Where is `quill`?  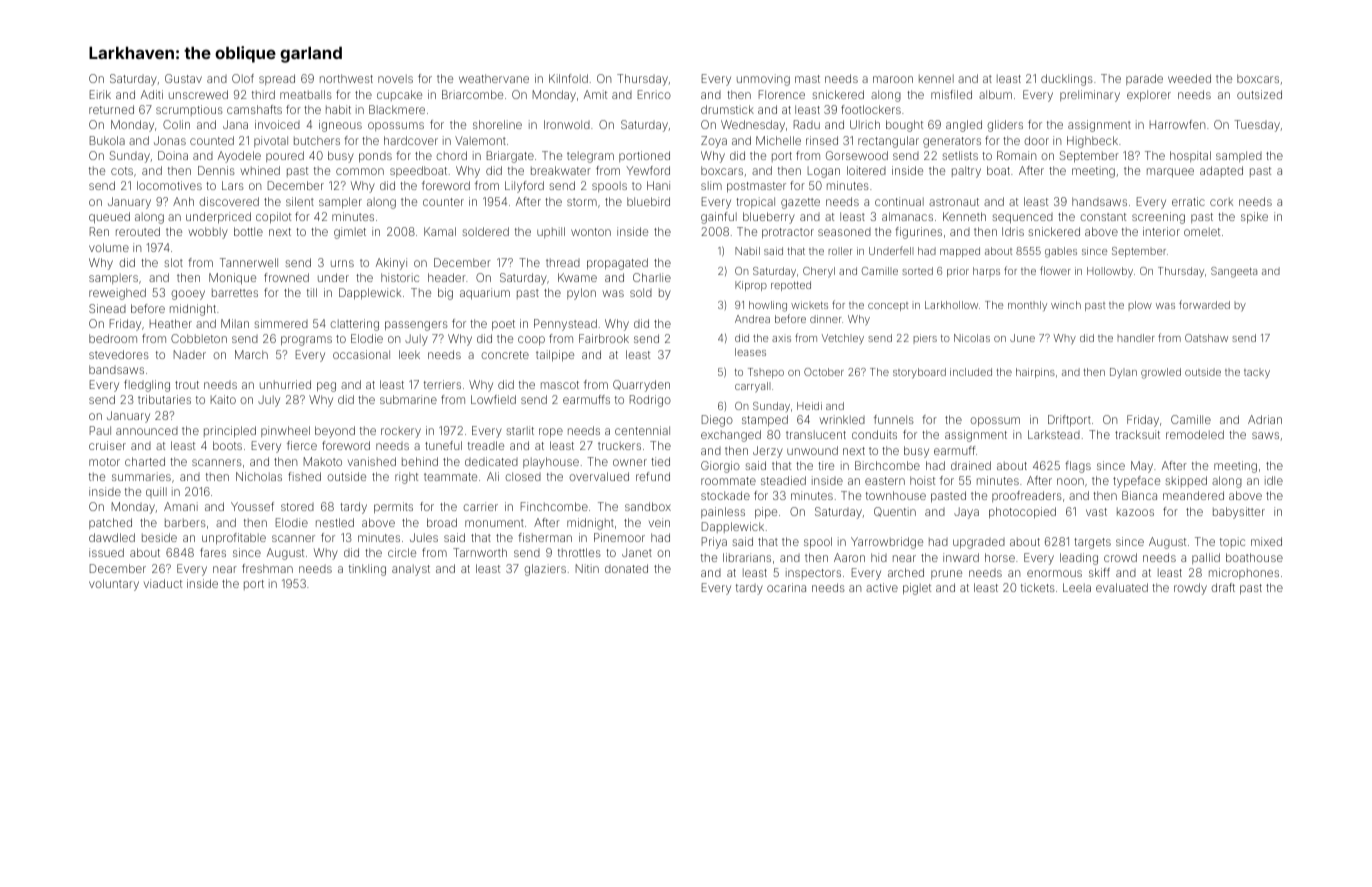 quill is located at coordinates (156, 492).
